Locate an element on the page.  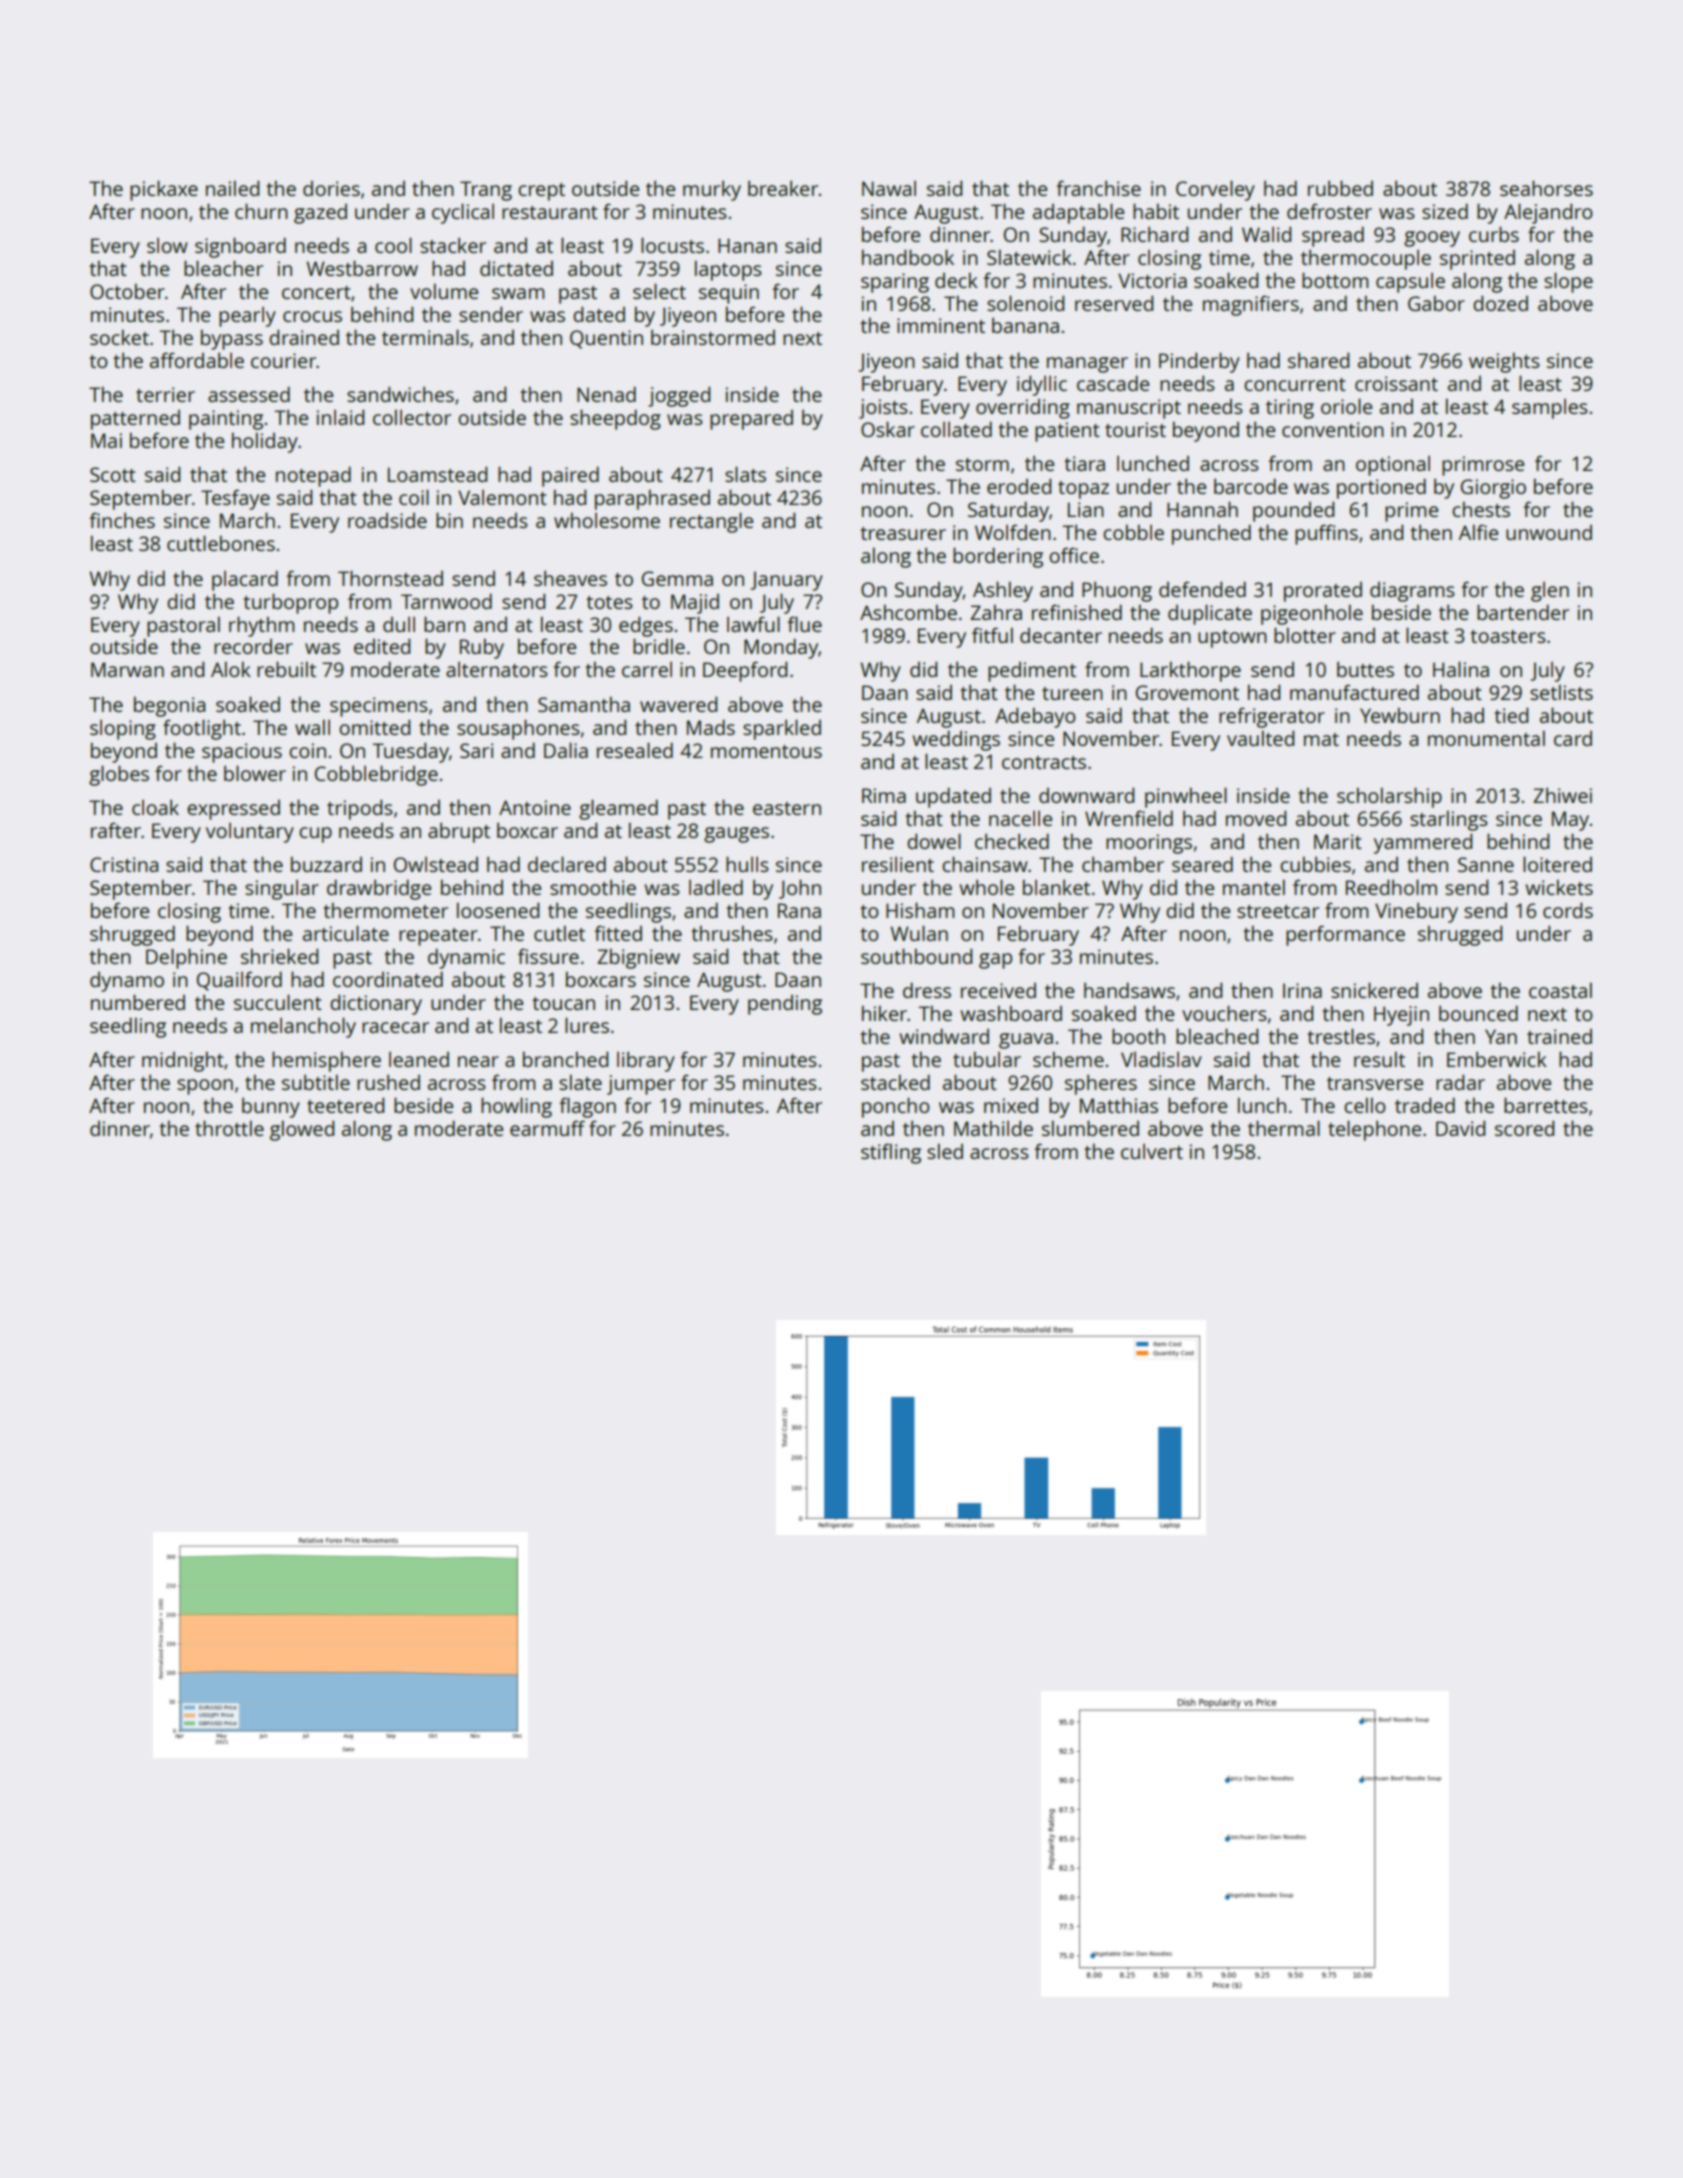
dories is located at coordinates (331, 188).
